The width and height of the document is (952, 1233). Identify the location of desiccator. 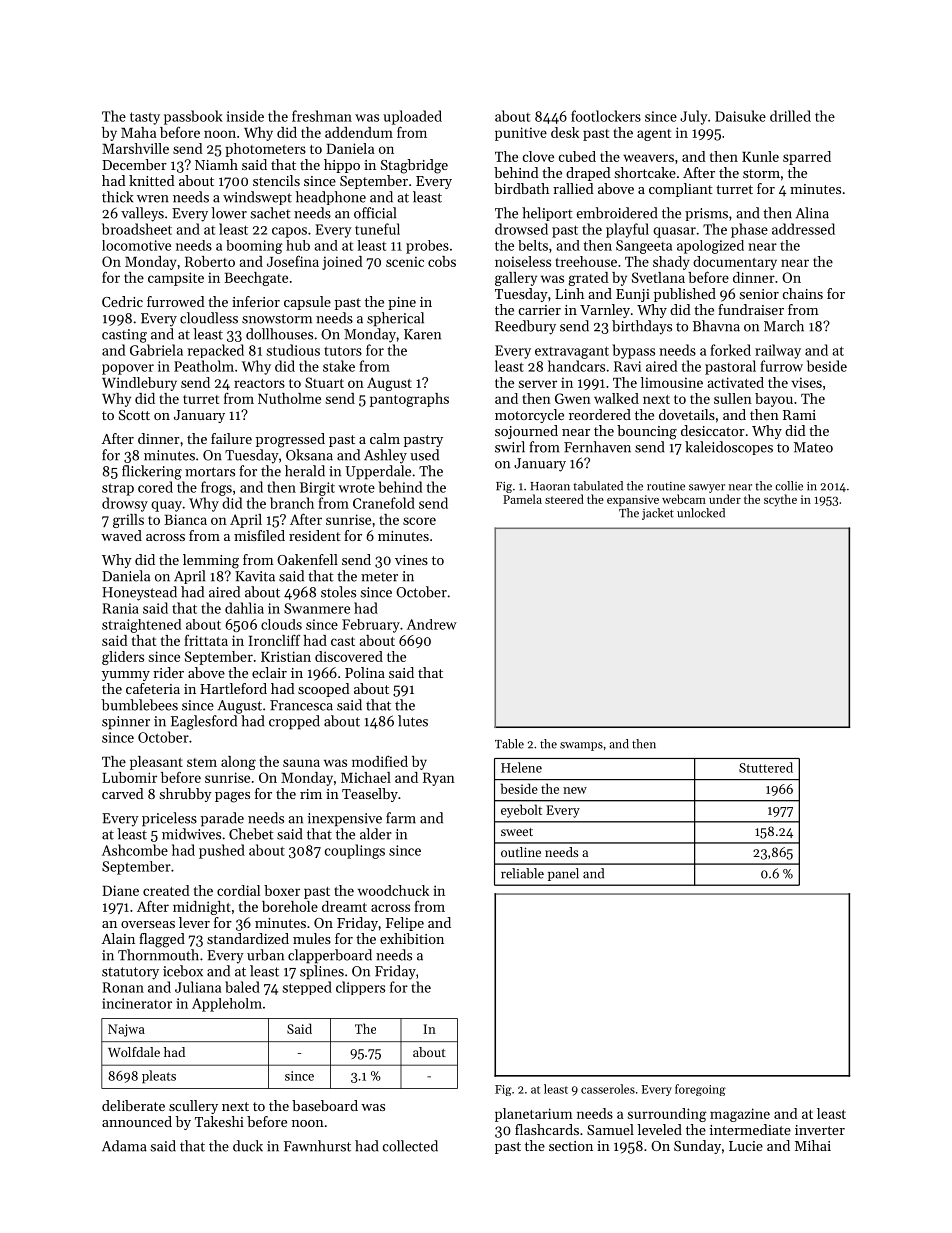
(713, 430).
